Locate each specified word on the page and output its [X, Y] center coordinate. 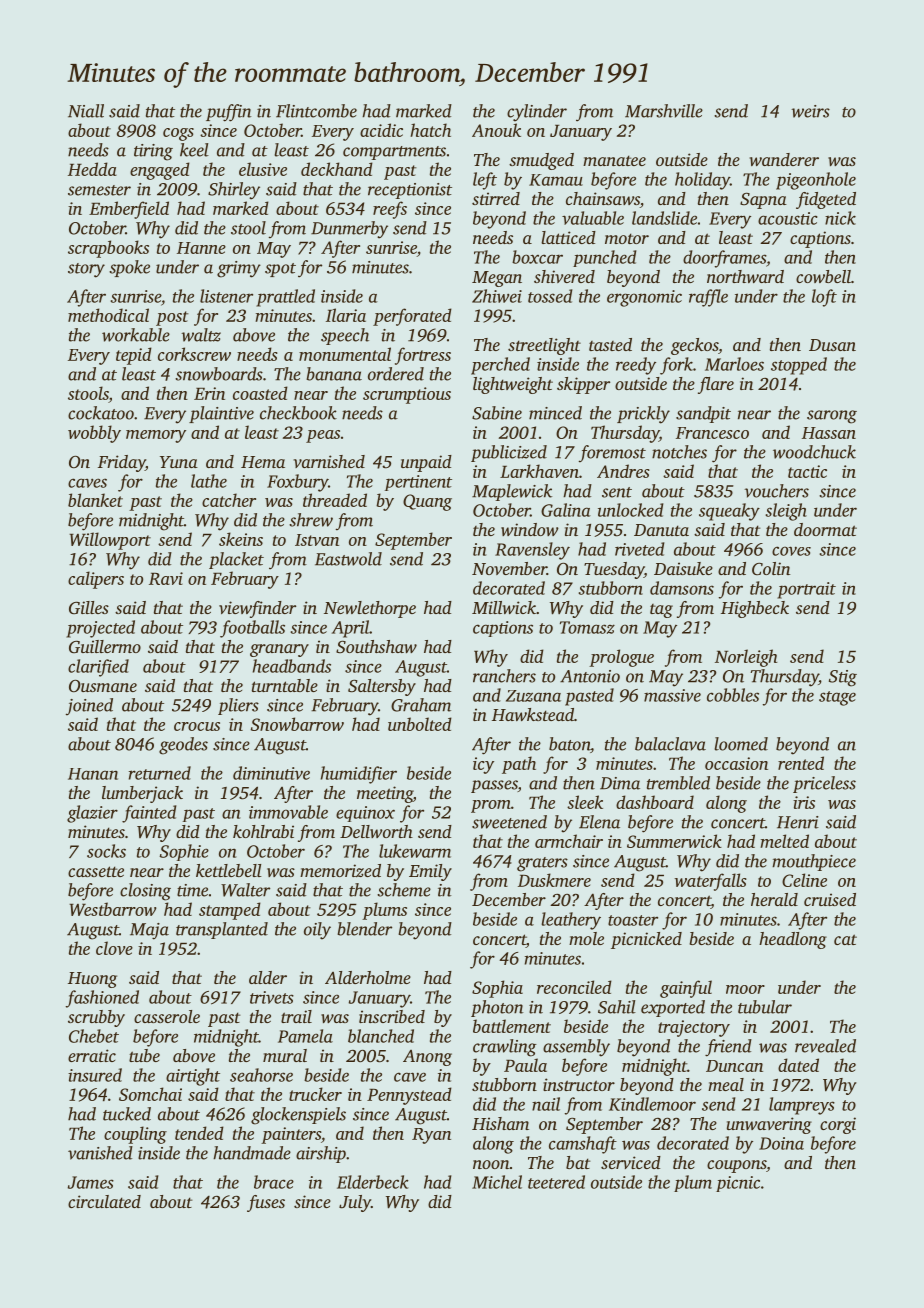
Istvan [317, 540]
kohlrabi [263, 831]
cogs [178, 134]
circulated [104, 1201]
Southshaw [376, 646]
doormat [825, 529]
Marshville [664, 111]
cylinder [537, 113]
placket [236, 560]
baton [569, 744]
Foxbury [297, 483]
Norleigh [746, 658]
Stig [843, 678]
